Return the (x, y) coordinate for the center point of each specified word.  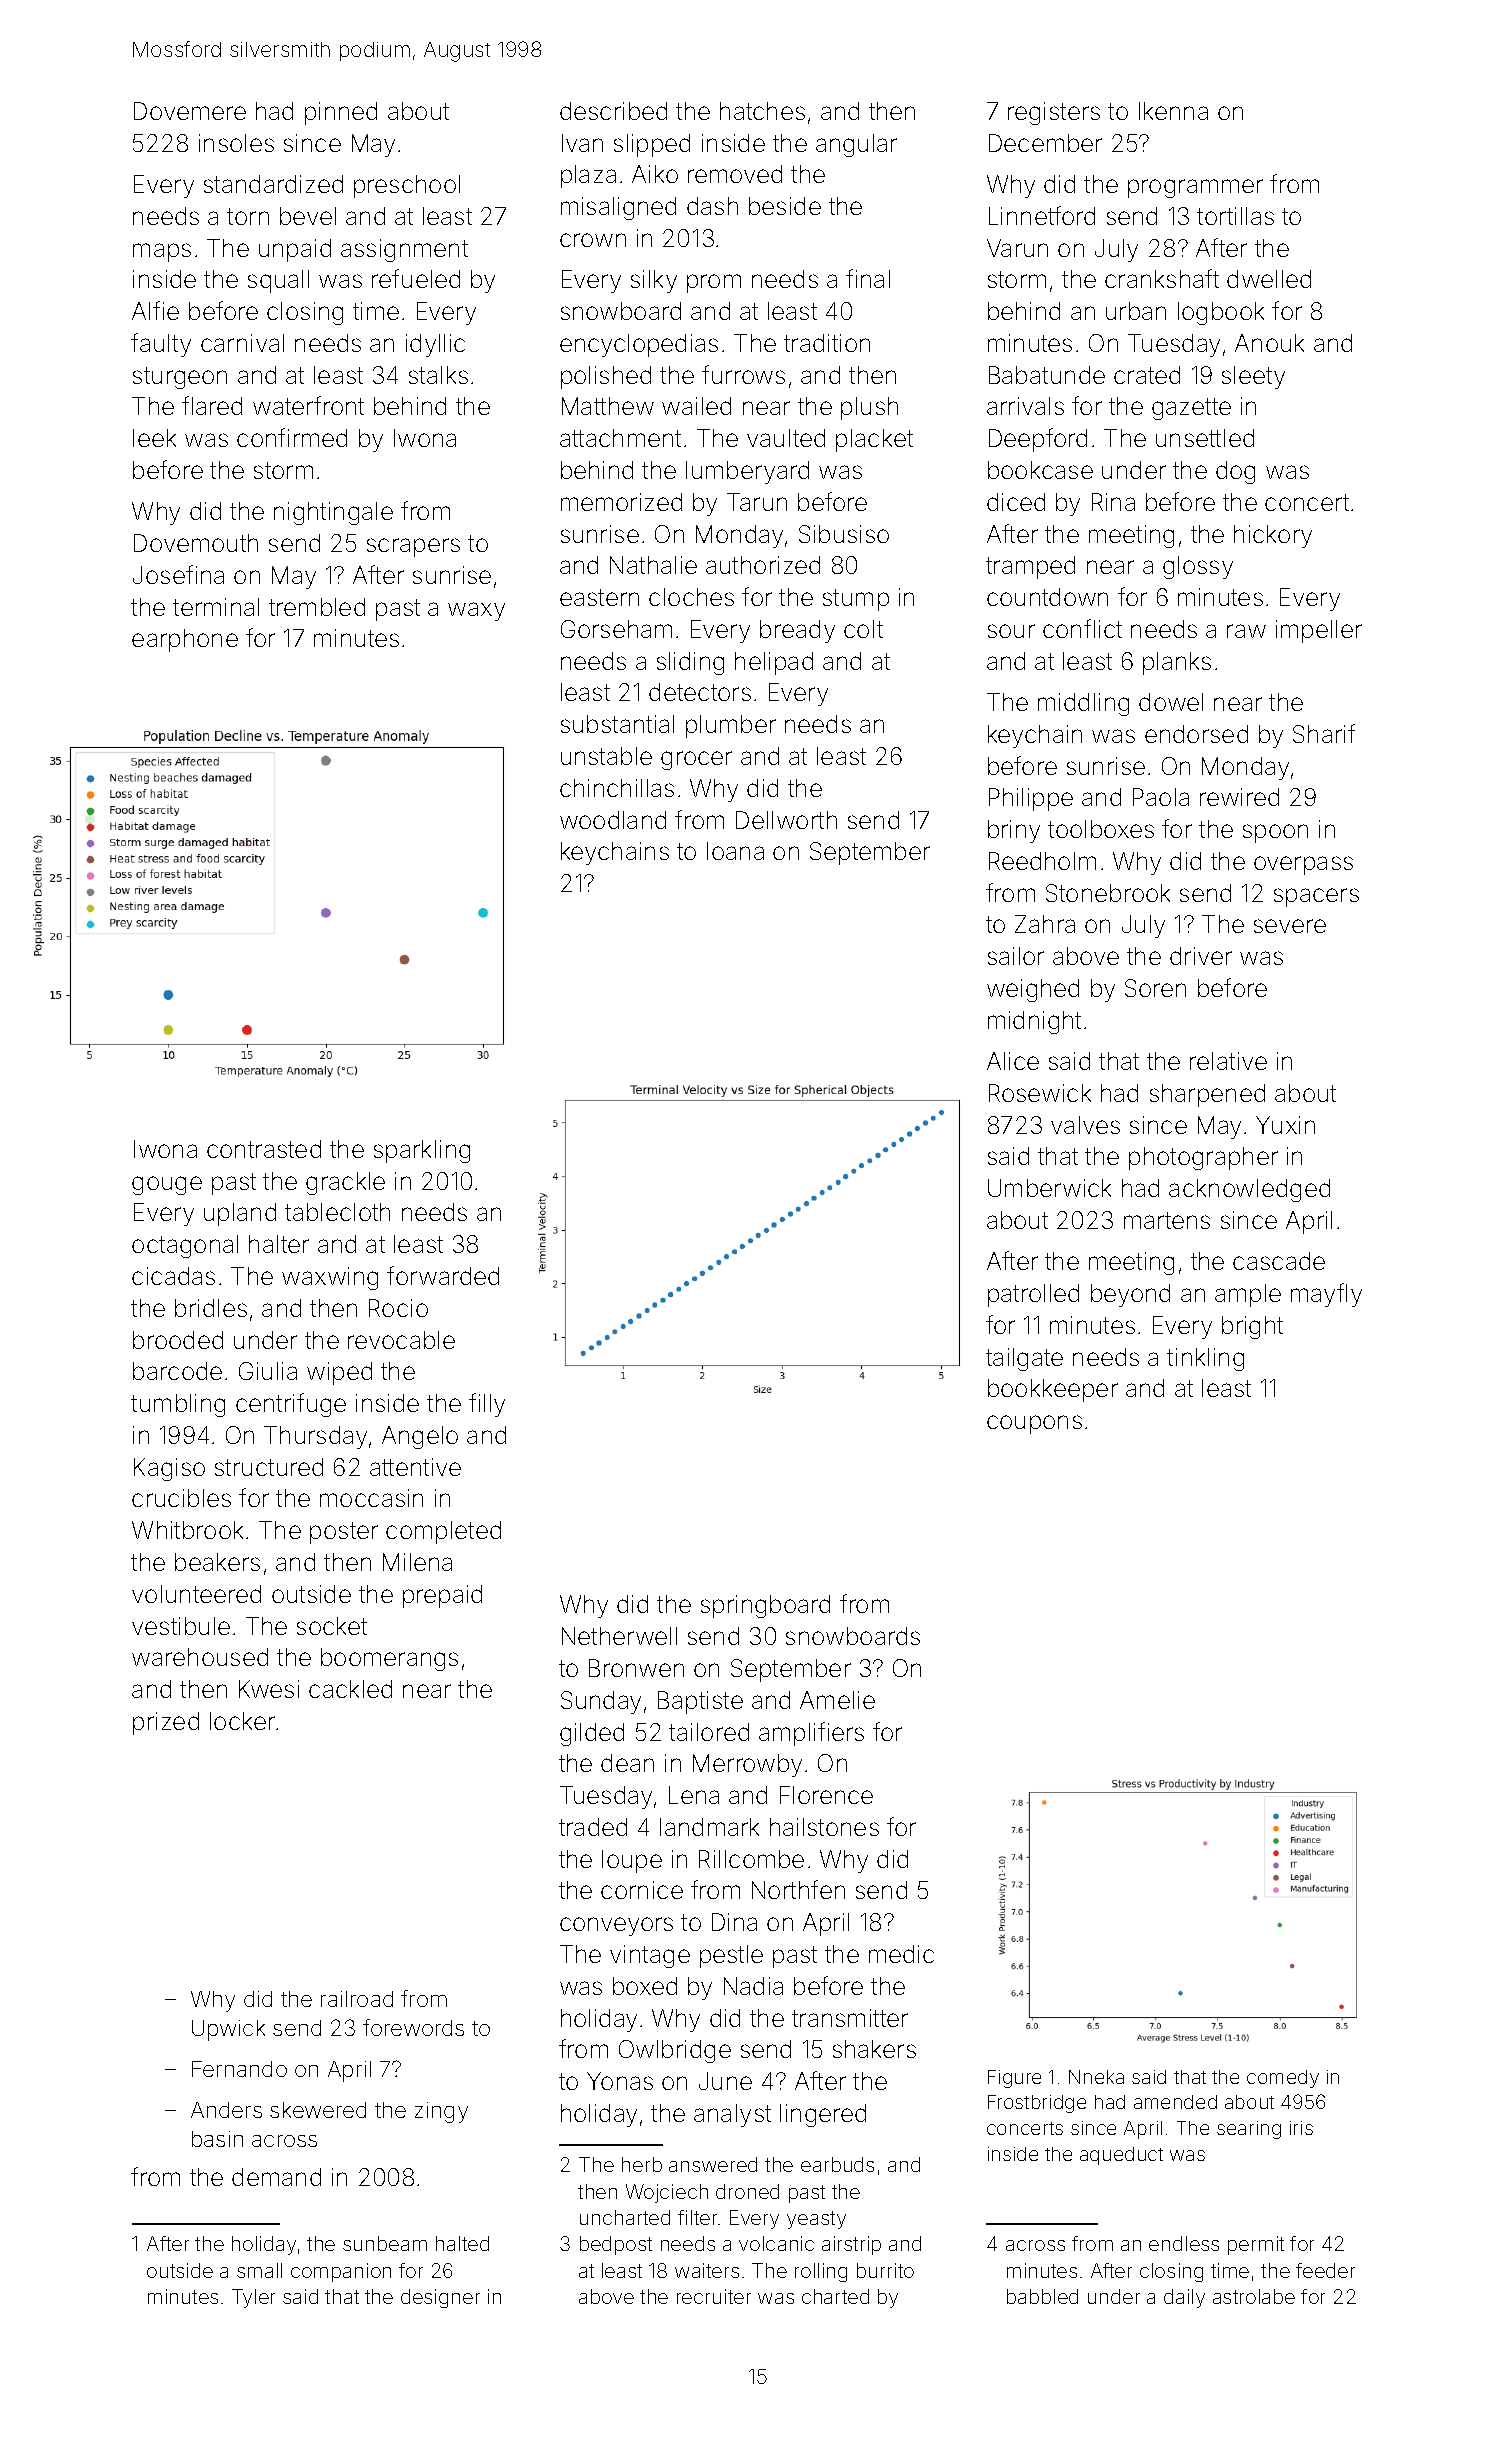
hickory (1273, 536)
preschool (407, 186)
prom (714, 283)
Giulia (268, 1371)
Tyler (253, 2298)
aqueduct (1121, 2156)
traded (593, 1827)
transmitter (850, 2018)
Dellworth (786, 820)
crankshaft (1162, 278)
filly (487, 1405)
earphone (185, 640)
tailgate (1024, 1359)
